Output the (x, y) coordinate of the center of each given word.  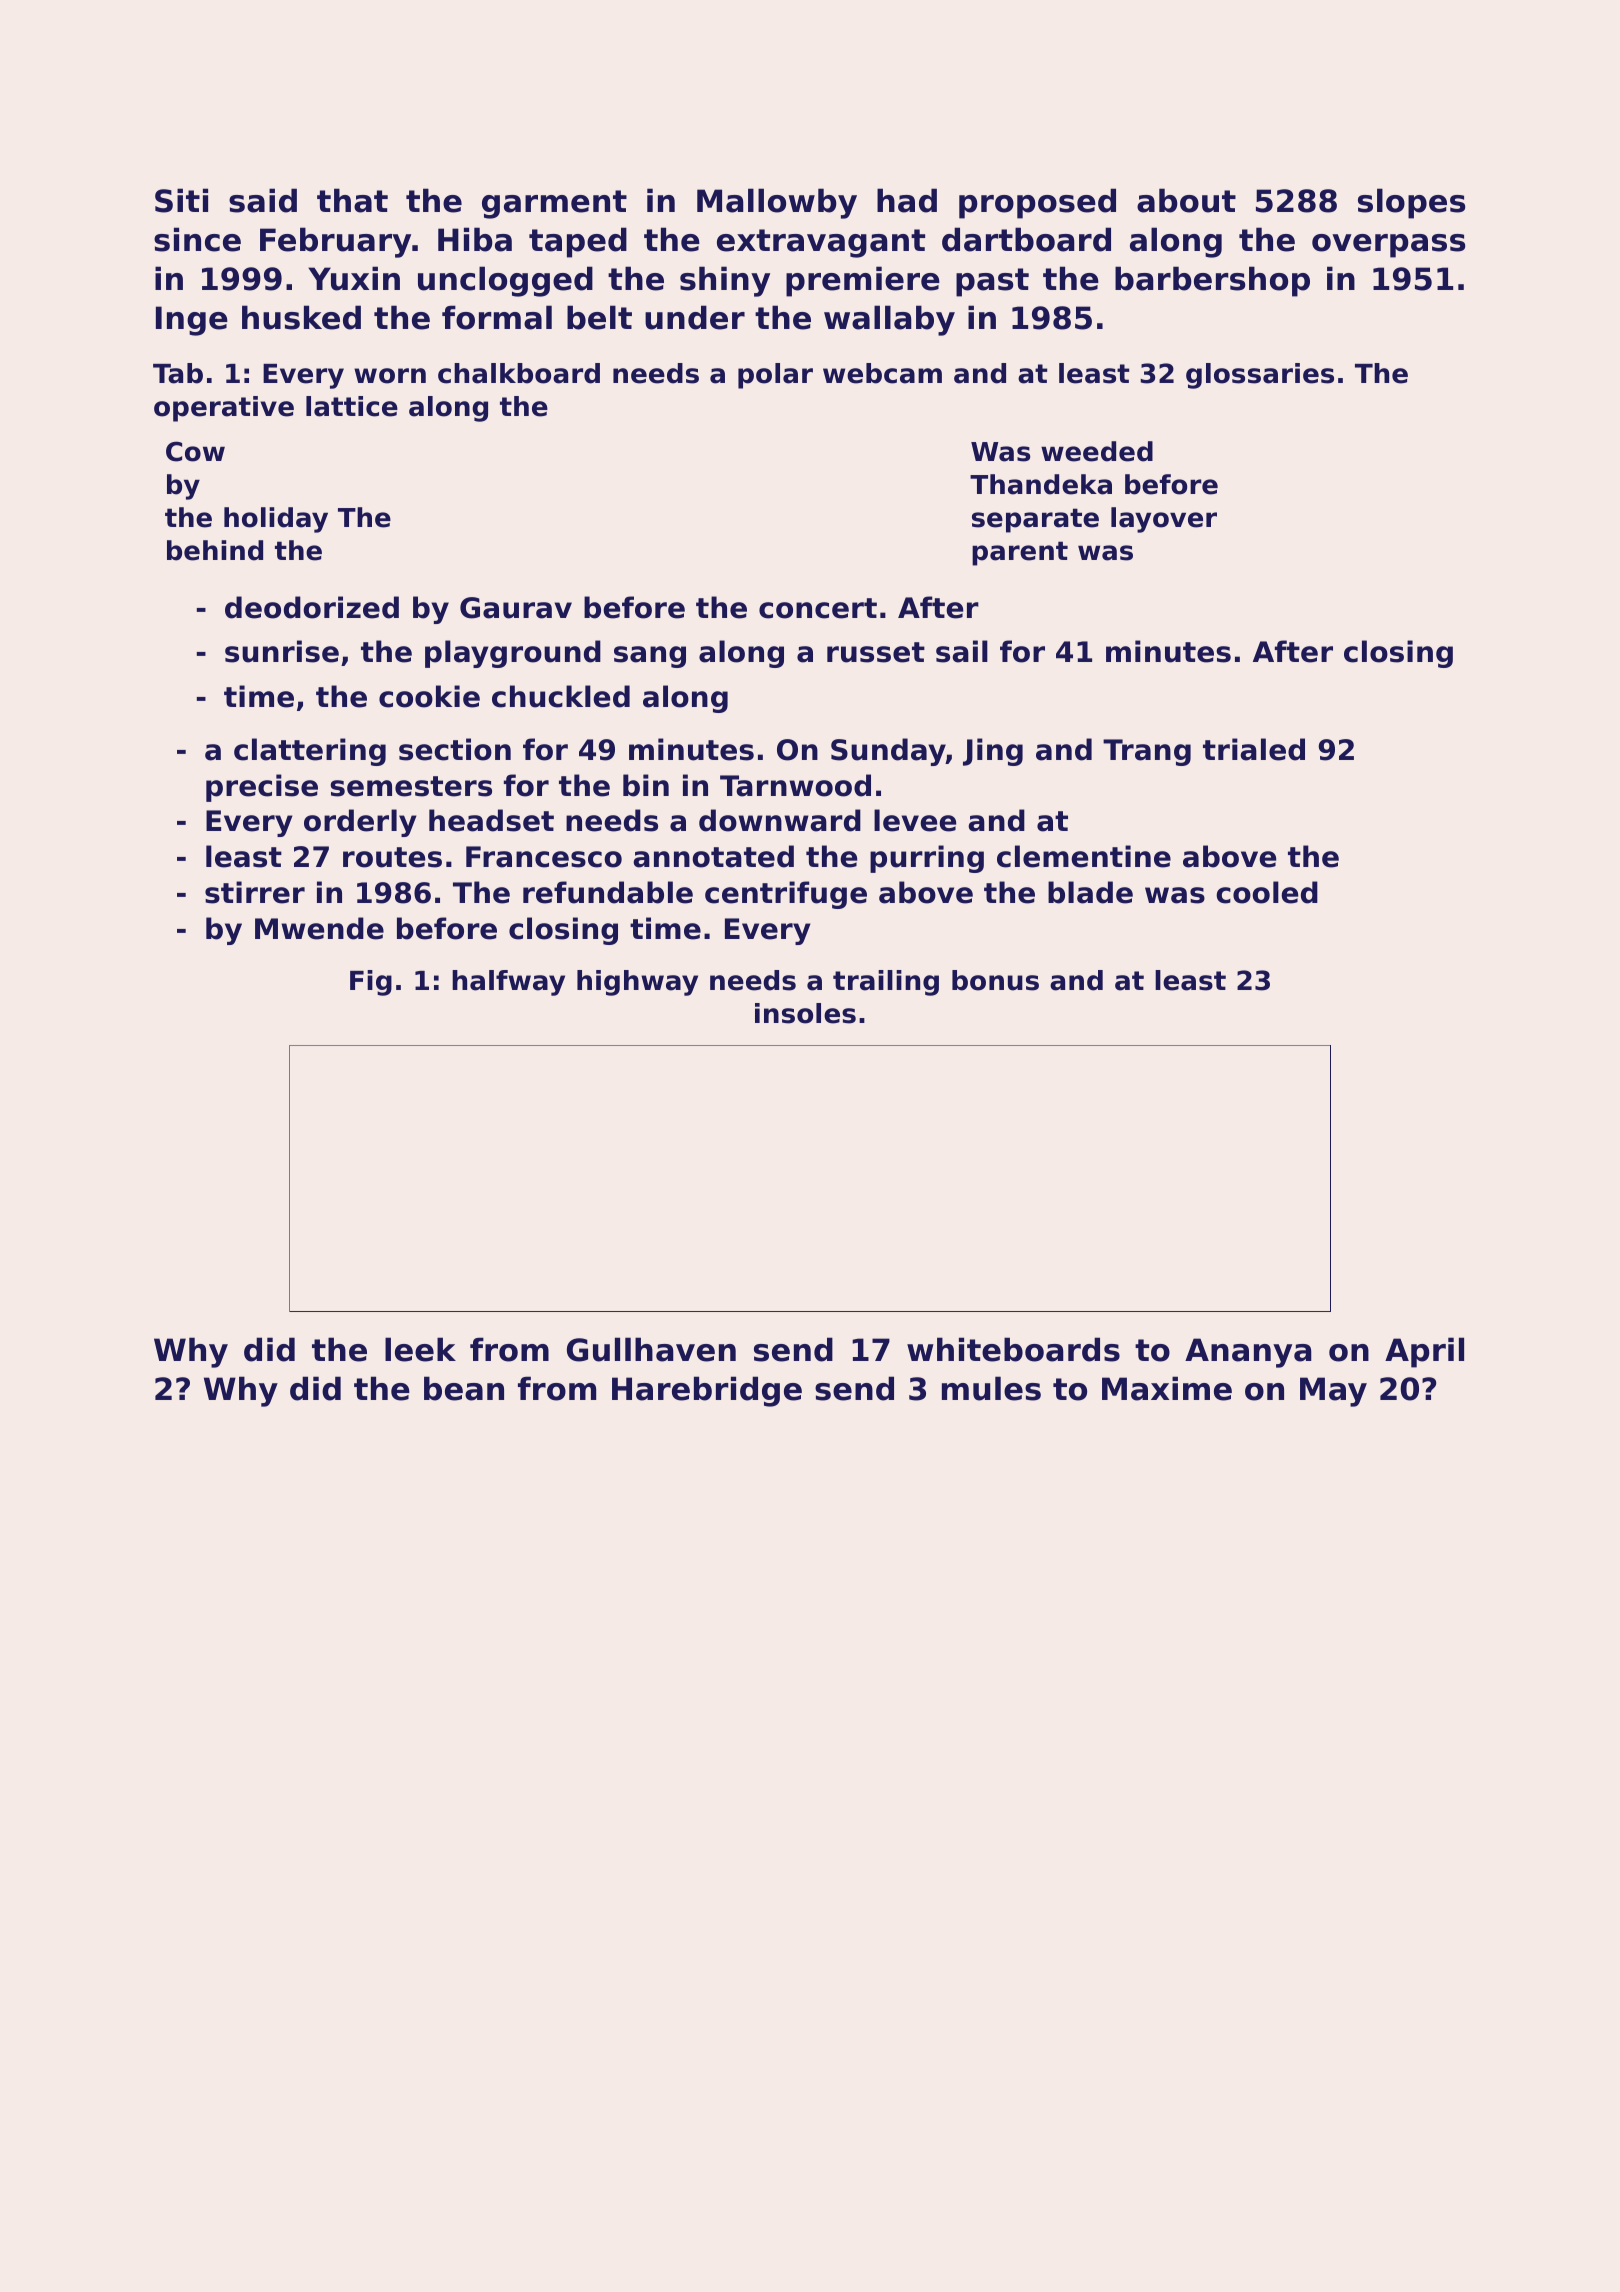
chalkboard (519, 373)
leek (420, 1349)
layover (1164, 520)
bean (464, 1388)
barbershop (1212, 281)
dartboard (1026, 239)
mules (991, 1388)
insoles (805, 1013)
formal (497, 317)
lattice (352, 406)
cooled (1267, 892)
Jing (993, 752)
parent (1020, 553)
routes (392, 857)
